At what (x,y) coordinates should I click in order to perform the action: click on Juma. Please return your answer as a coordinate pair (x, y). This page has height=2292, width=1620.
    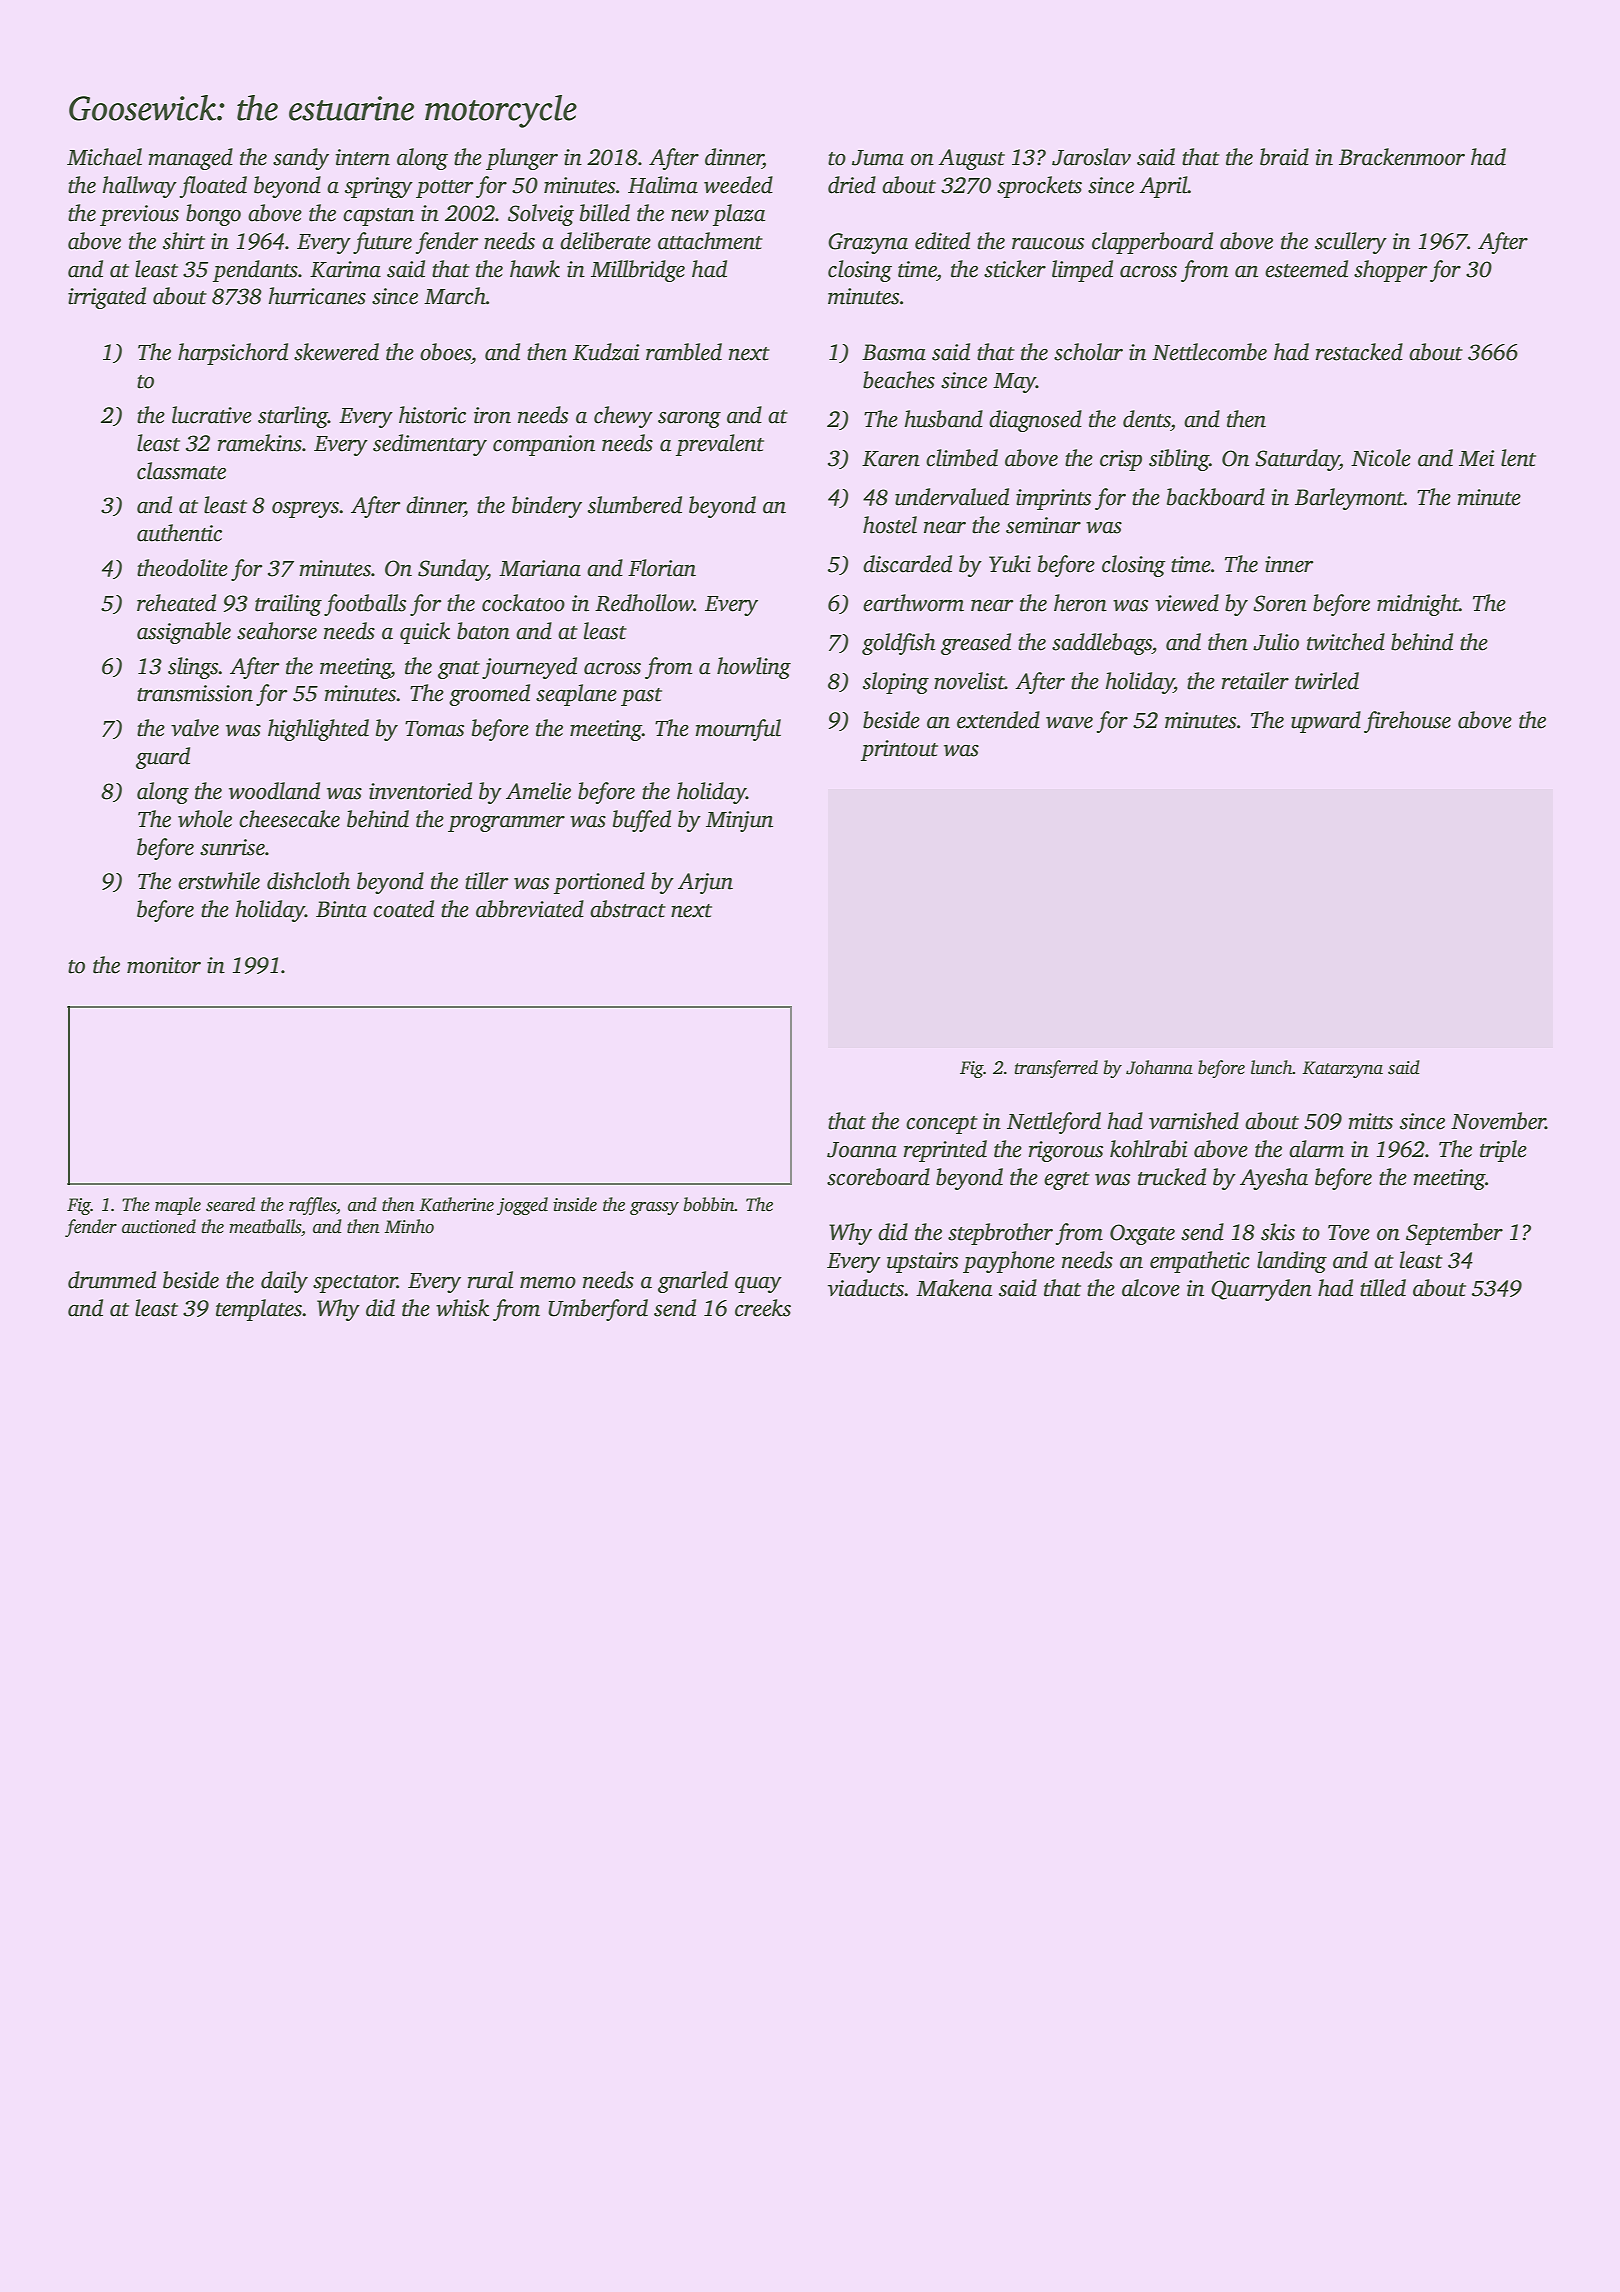
    Looking at the image, I should click on (878, 158).
